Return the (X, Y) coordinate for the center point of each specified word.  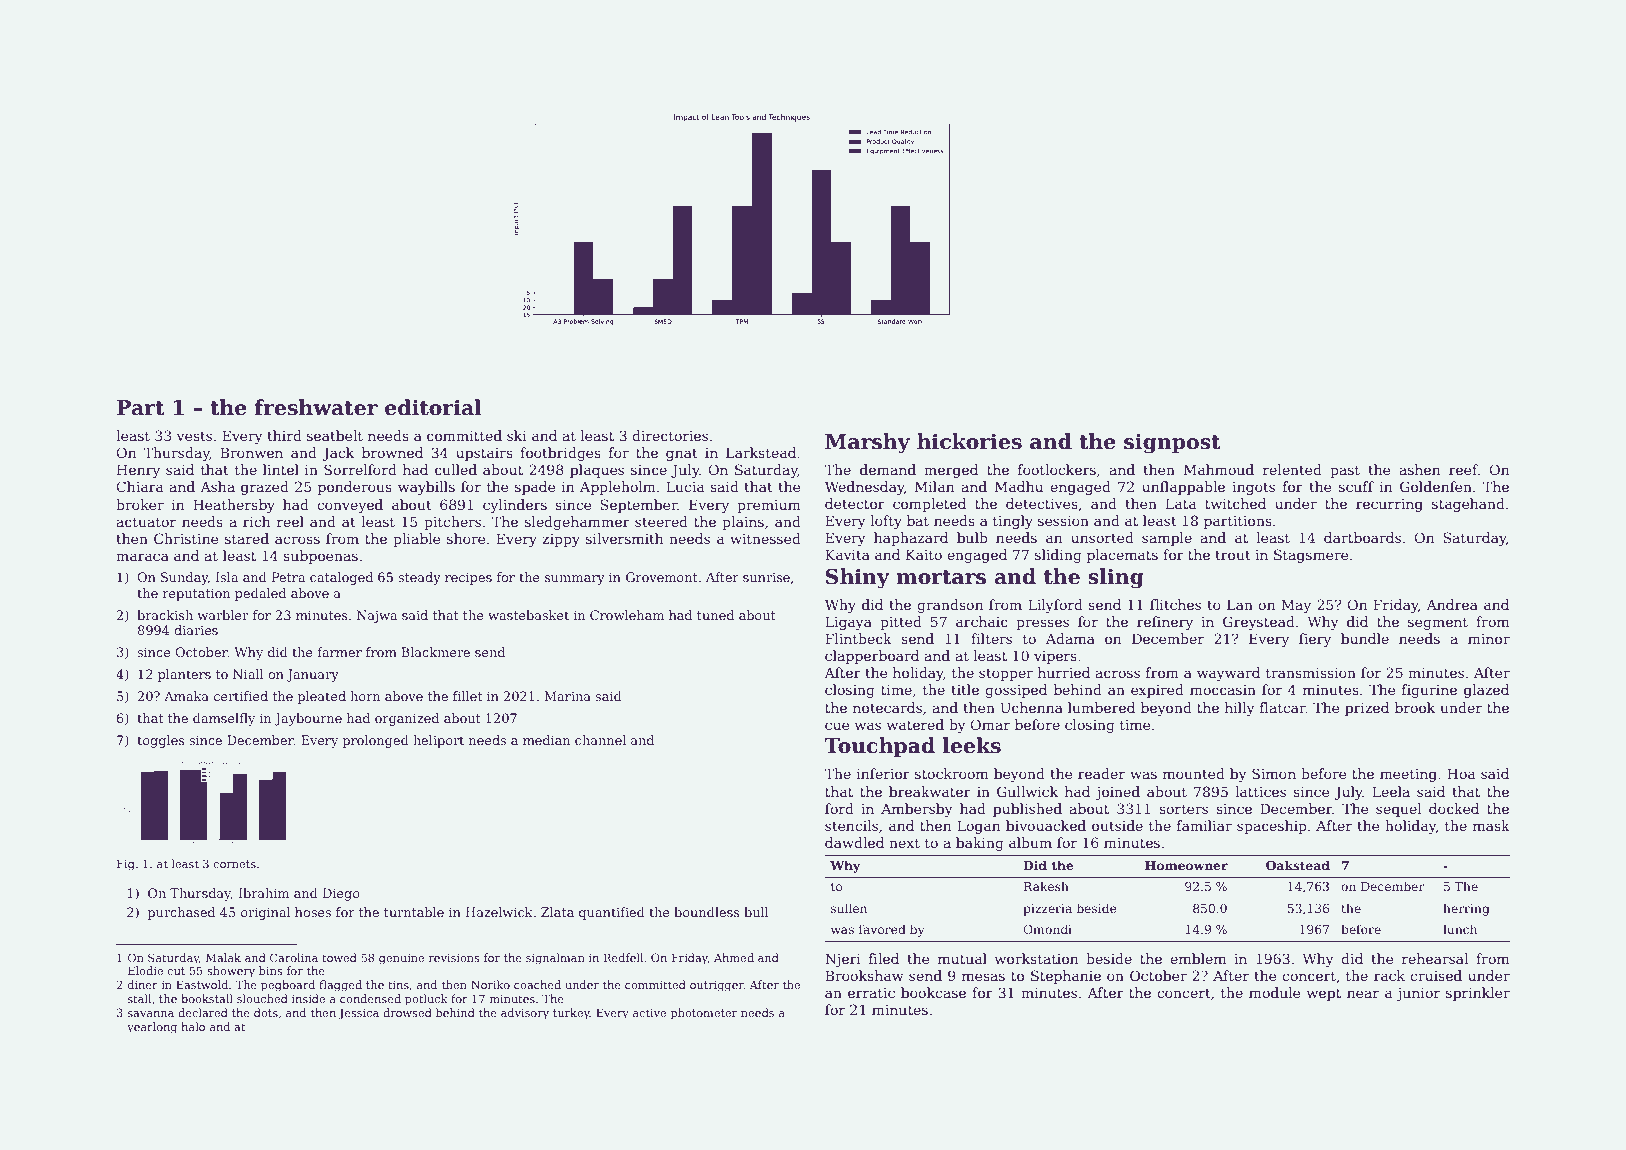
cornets (234, 864)
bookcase (933, 992)
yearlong (152, 1028)
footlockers (1057, 469)
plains (743, 523)
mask (1491, 825)
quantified (612, 913)
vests (194, 436)
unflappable (1183, 488)
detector (855, 503)
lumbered (1101, 707)
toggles (161, 741)
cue (837, 726)
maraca (142, 557)
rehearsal (1435, 958)
